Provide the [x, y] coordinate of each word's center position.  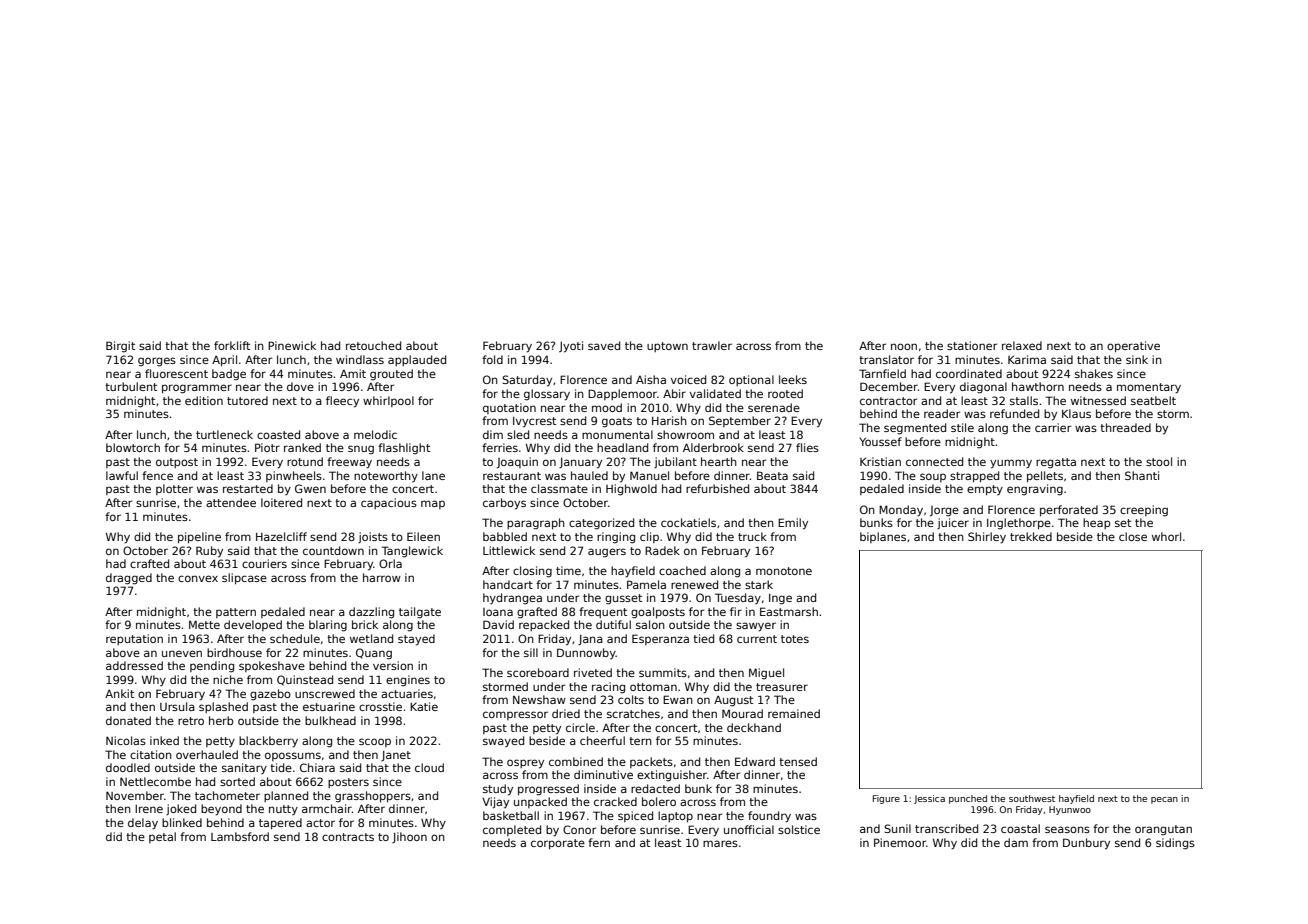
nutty [283, 810]
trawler [712, 345]
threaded [1125, 427]
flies [807, 447]
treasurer [782, 687]
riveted [593, 672]
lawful [122, 475]
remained [794, 713]
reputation [134, 639]
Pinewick [292, 345]
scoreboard [538, 672]
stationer [972, 345]
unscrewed [325, 693]
